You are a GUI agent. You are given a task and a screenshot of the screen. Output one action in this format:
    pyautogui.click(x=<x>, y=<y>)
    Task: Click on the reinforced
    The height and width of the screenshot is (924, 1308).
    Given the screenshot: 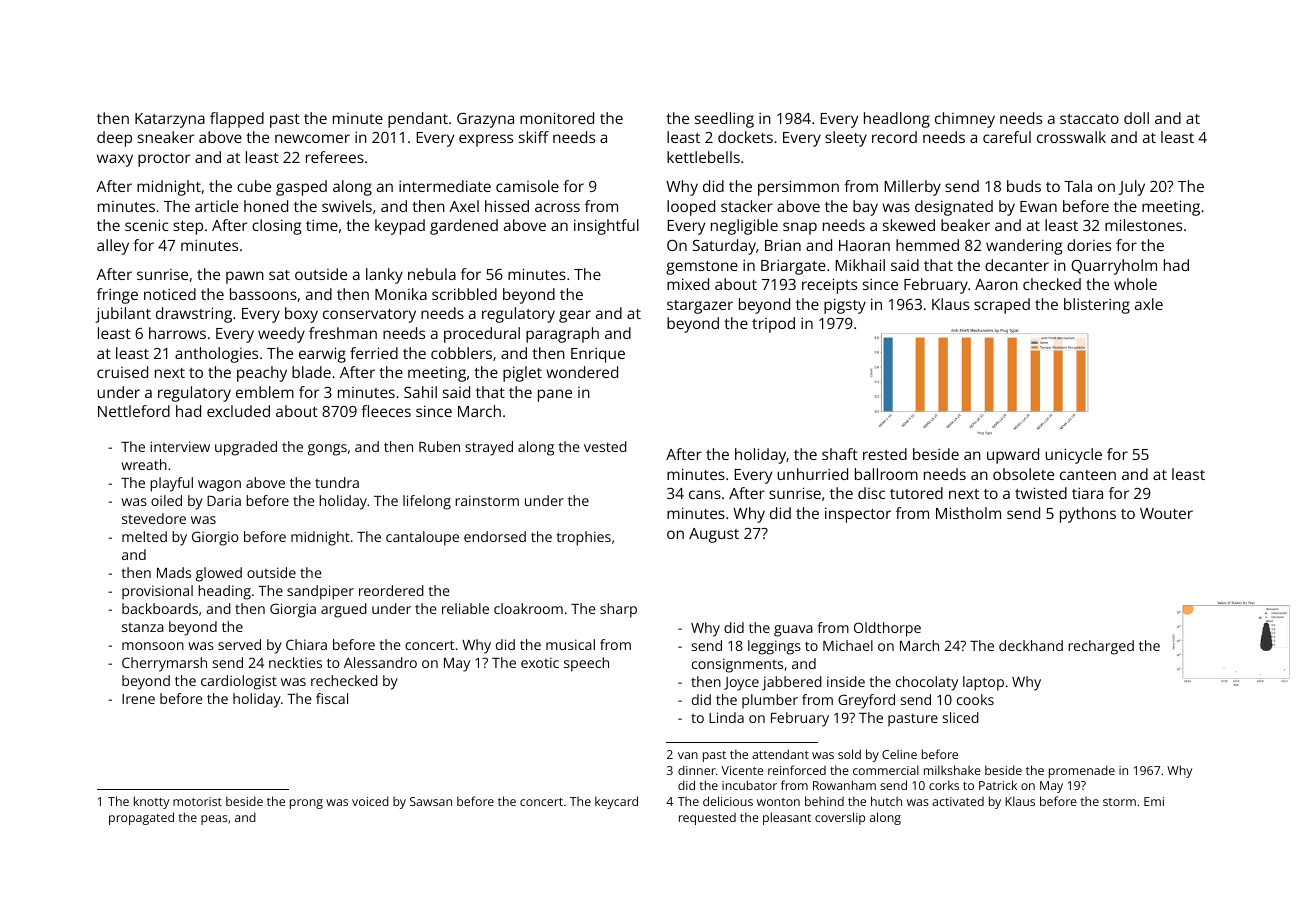 What is the action you would take?
    pyautogui.click(x=797, y=770)
